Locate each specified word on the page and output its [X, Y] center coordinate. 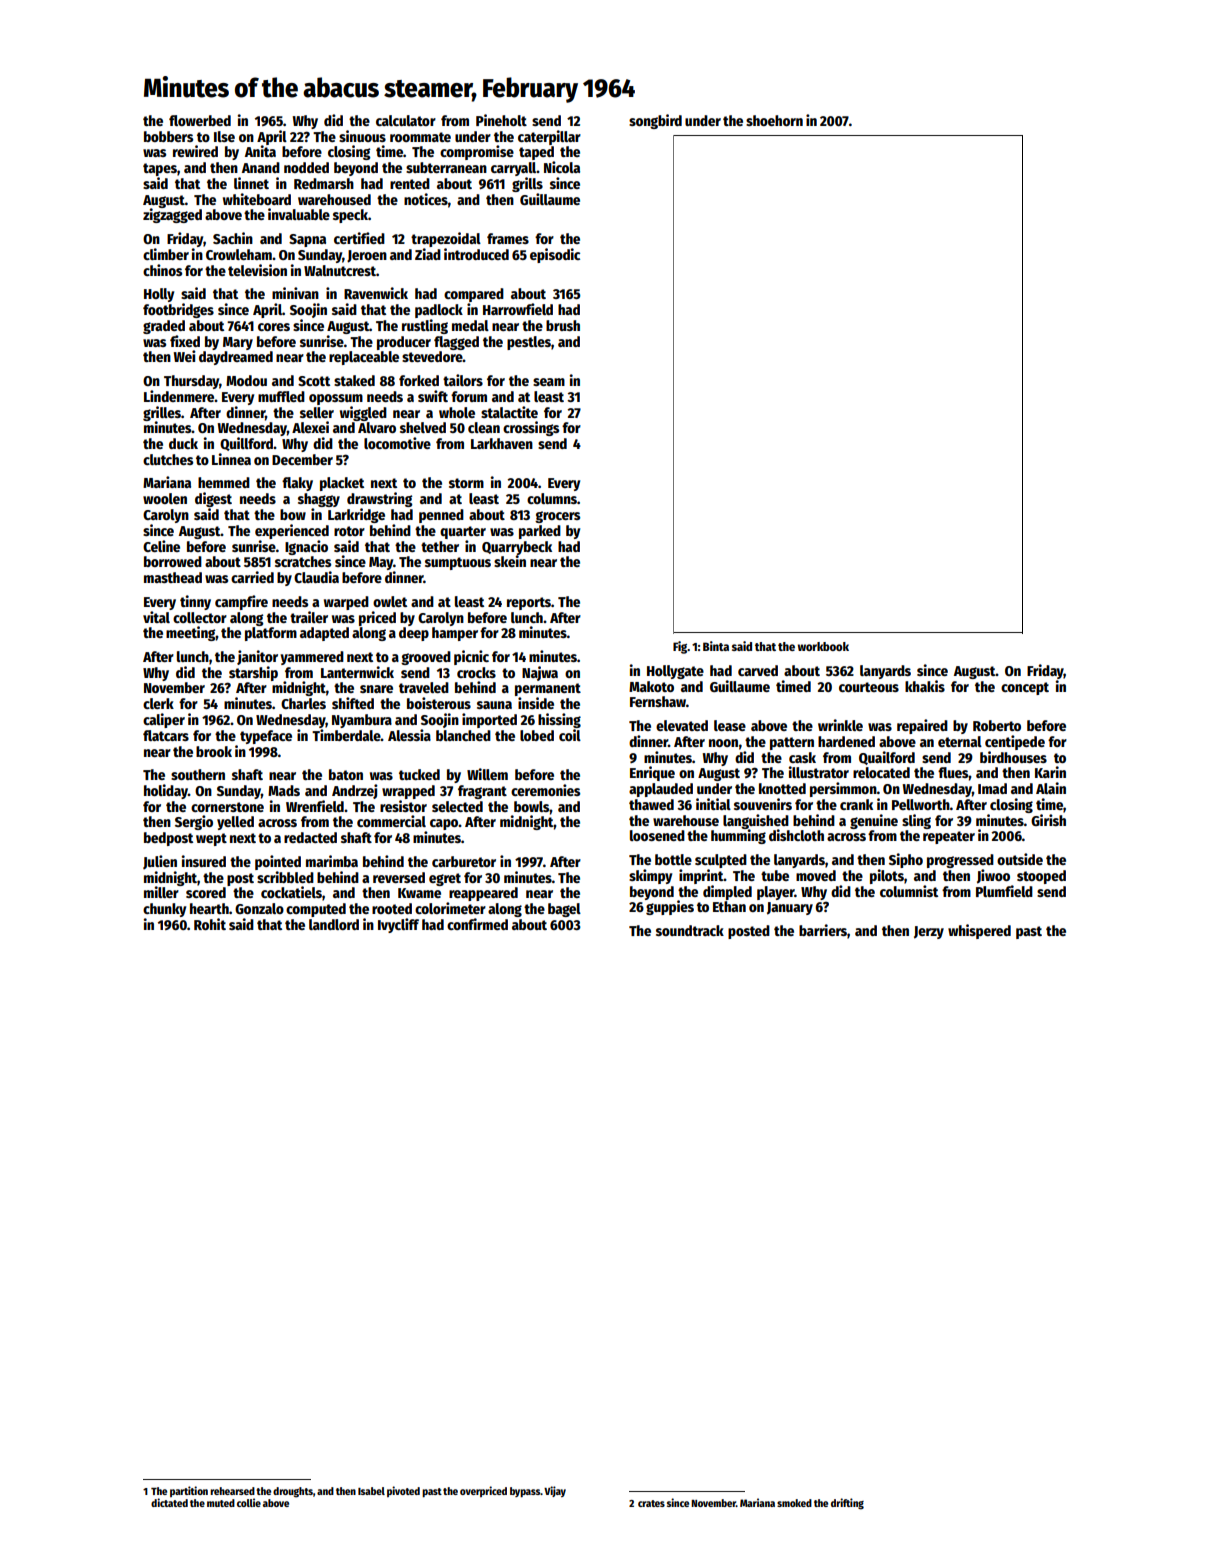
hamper [455, 634]
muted [221, 1503]
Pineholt [501, 120]
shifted [353, 703]
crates [651, 1503]
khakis [925, 686]
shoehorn [774, 120]
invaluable [299, 214]
